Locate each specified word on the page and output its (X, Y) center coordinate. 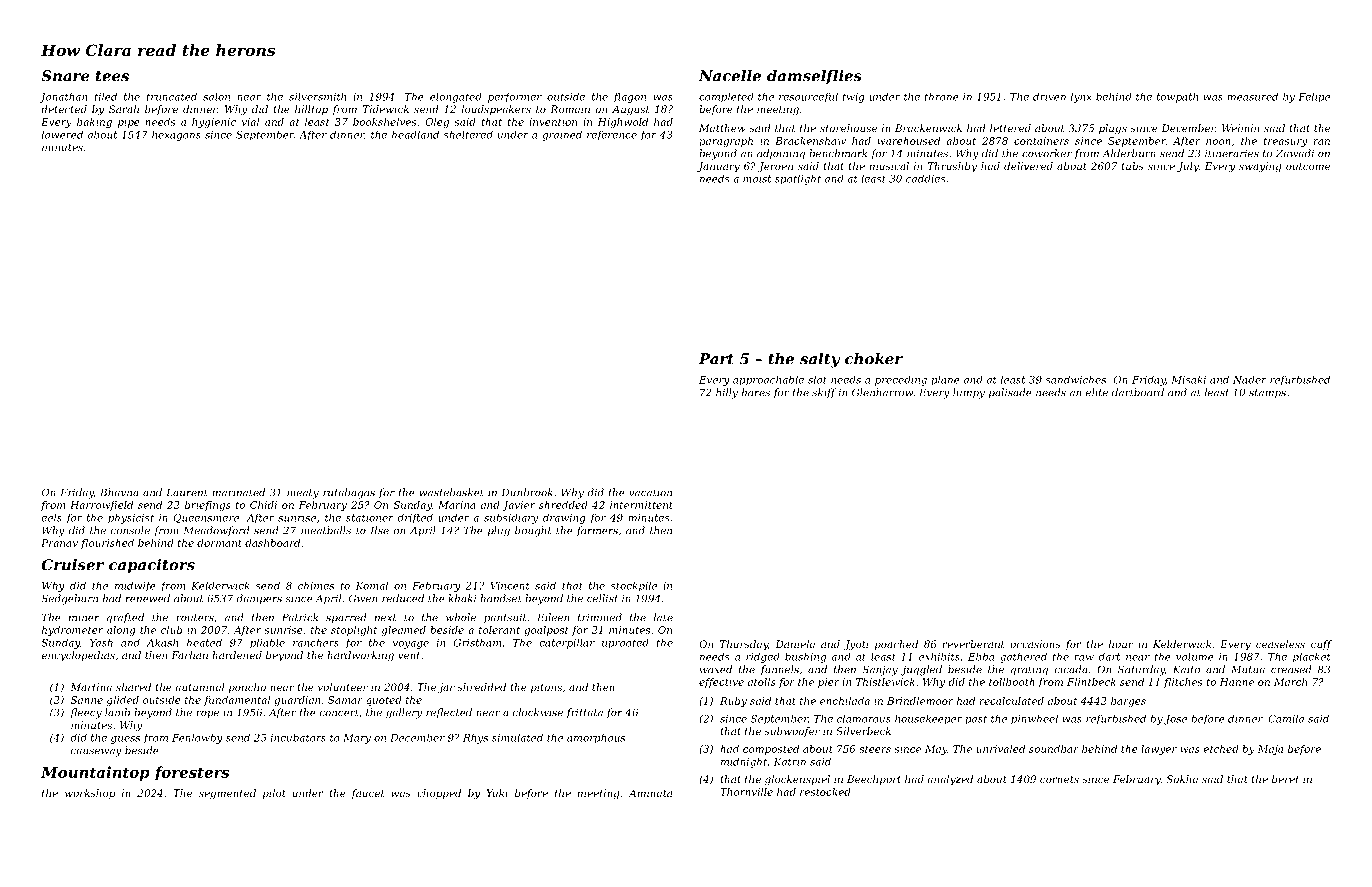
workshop (90, 794)
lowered (62, 134)
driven (1049, 96)
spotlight (798, 180)
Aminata (650, 793)
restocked (825, 792)
